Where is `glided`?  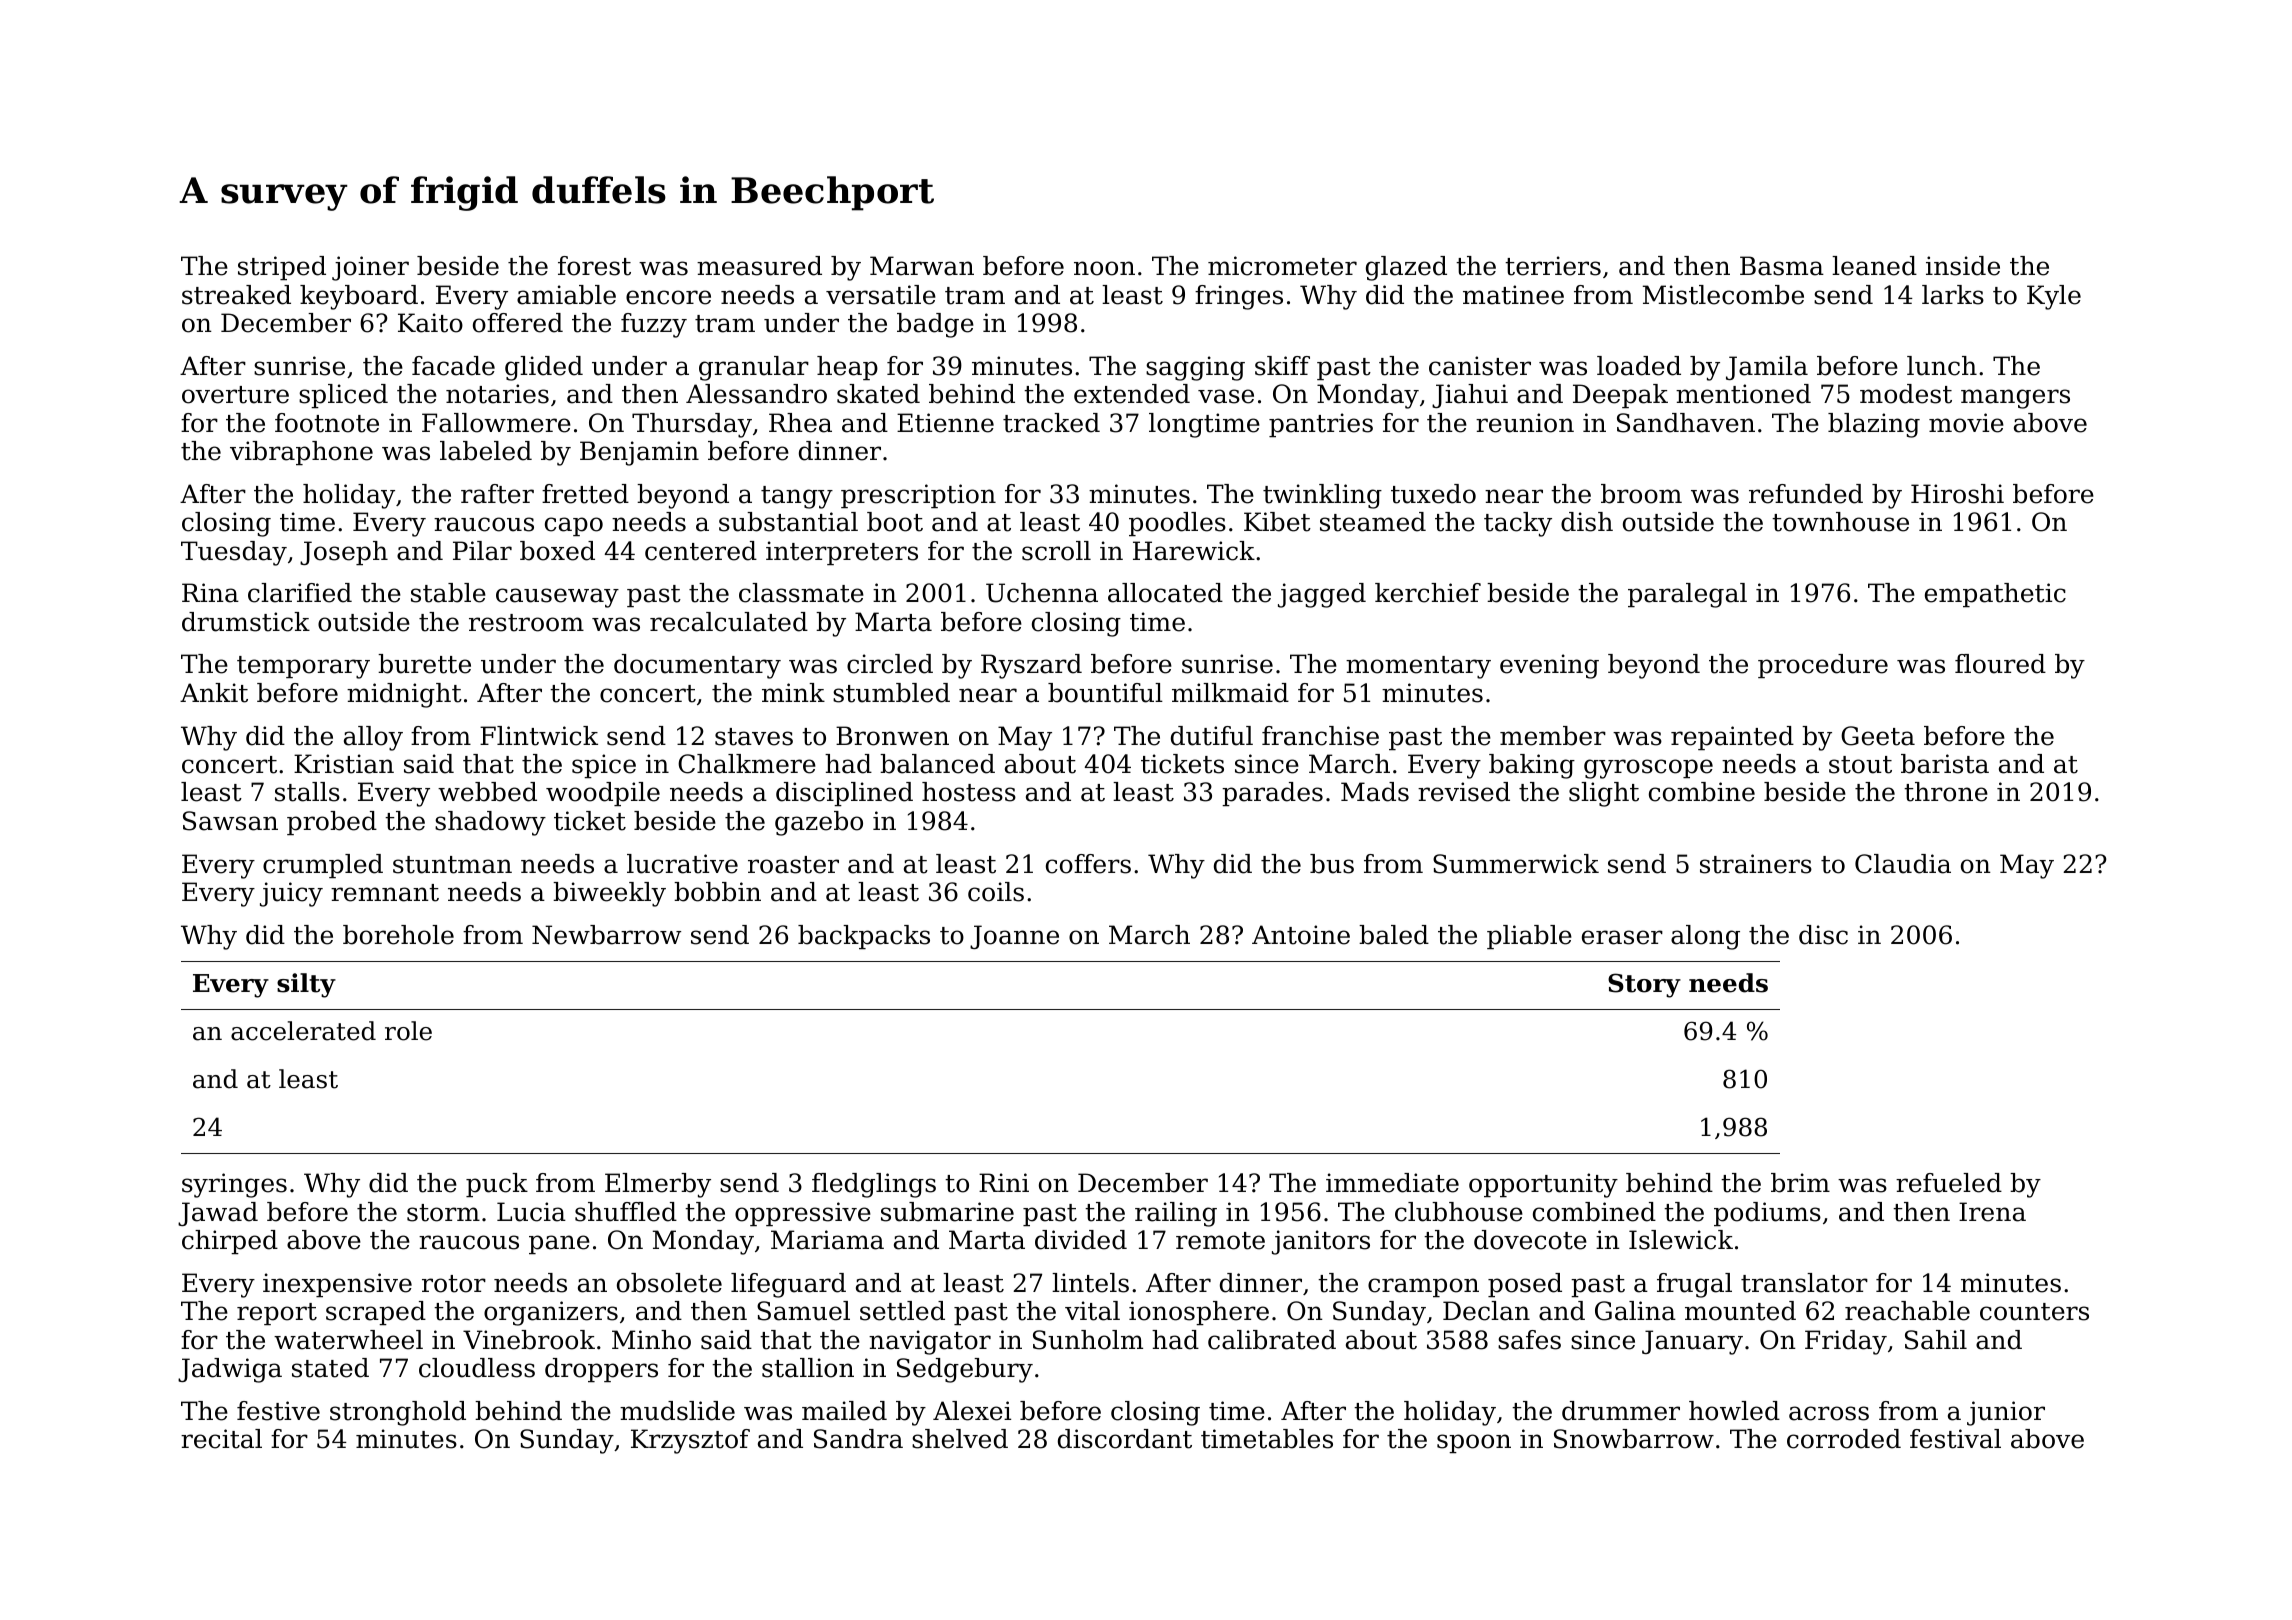
glided is located at coordinates (544, 368).
